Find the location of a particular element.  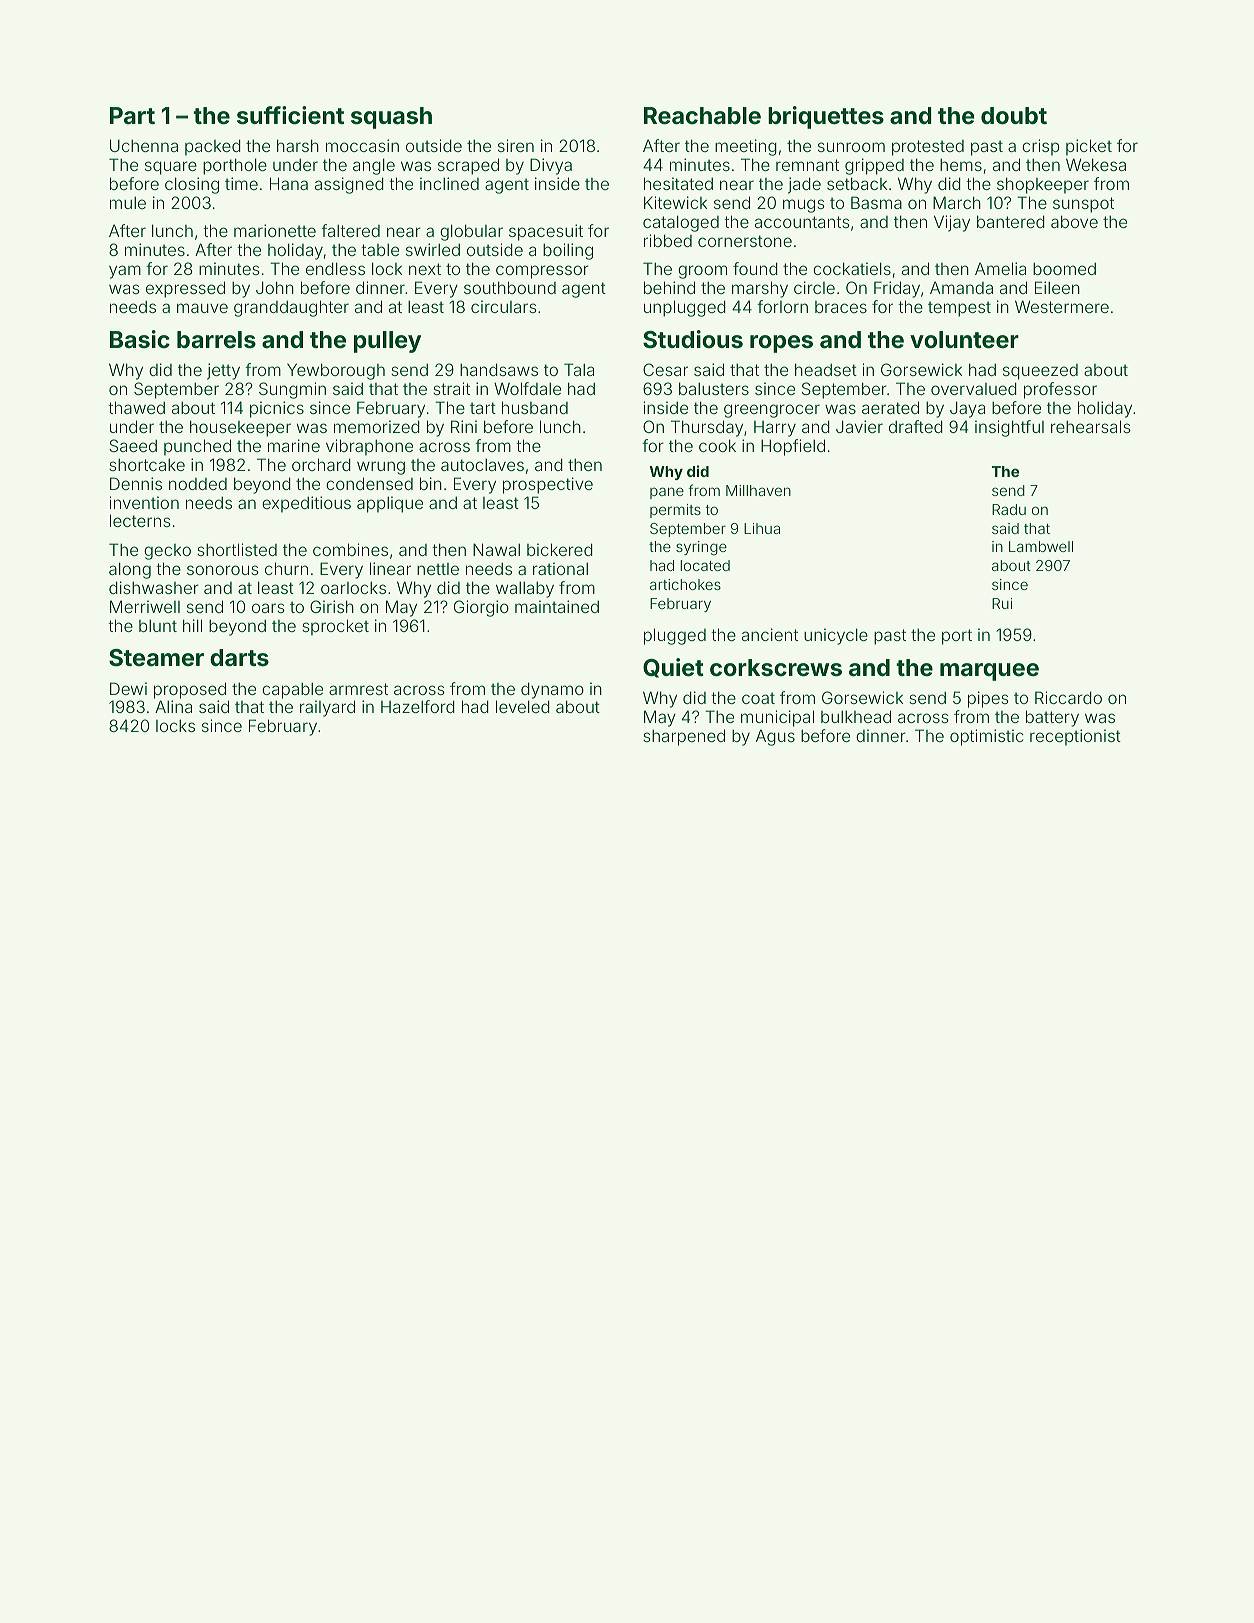

strait is located at coordinates (451, 388).
